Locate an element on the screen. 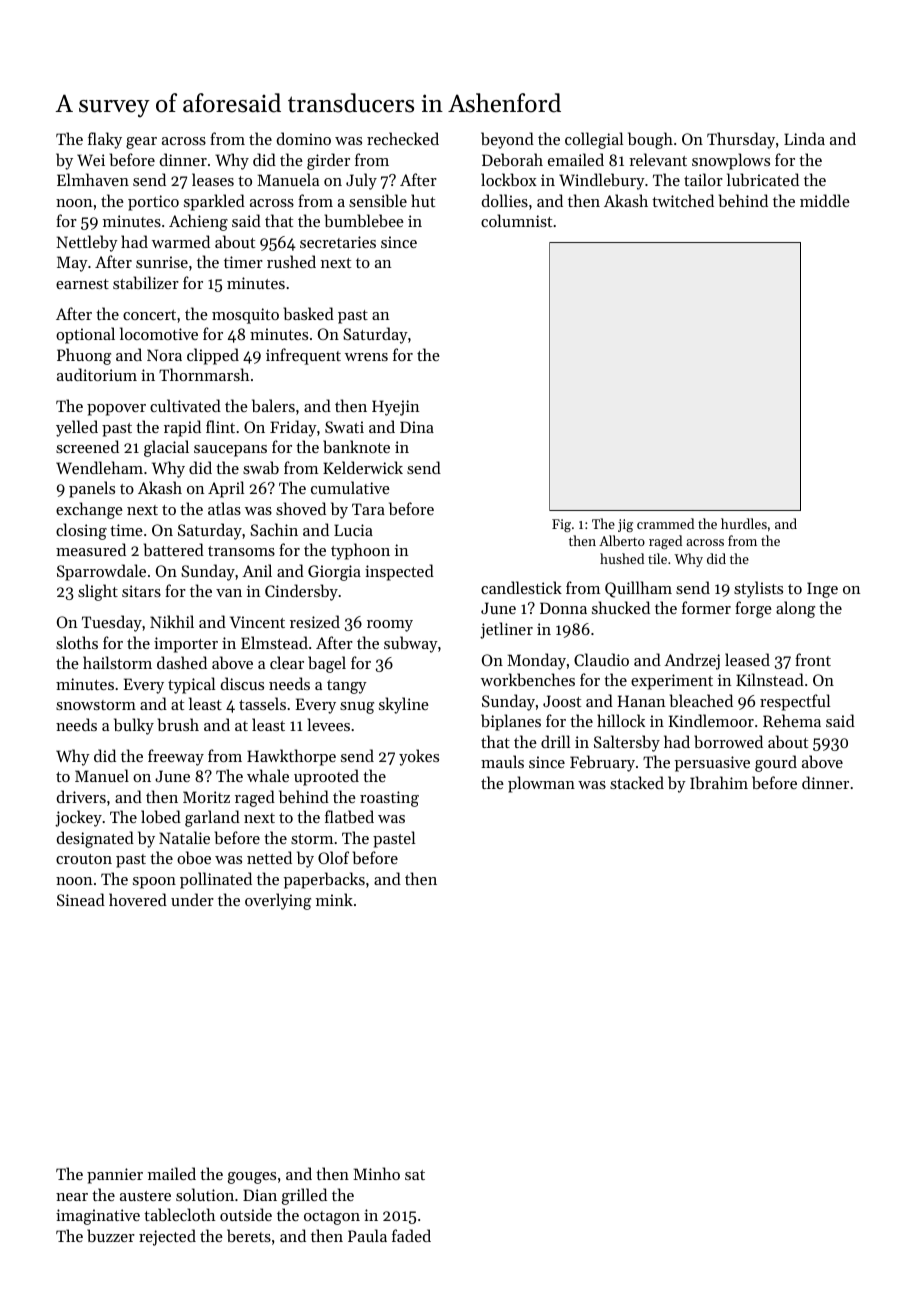 Image resolution: width=924 pixels, height=1308 pixels. gourd is located at coordinates (776, 763).
